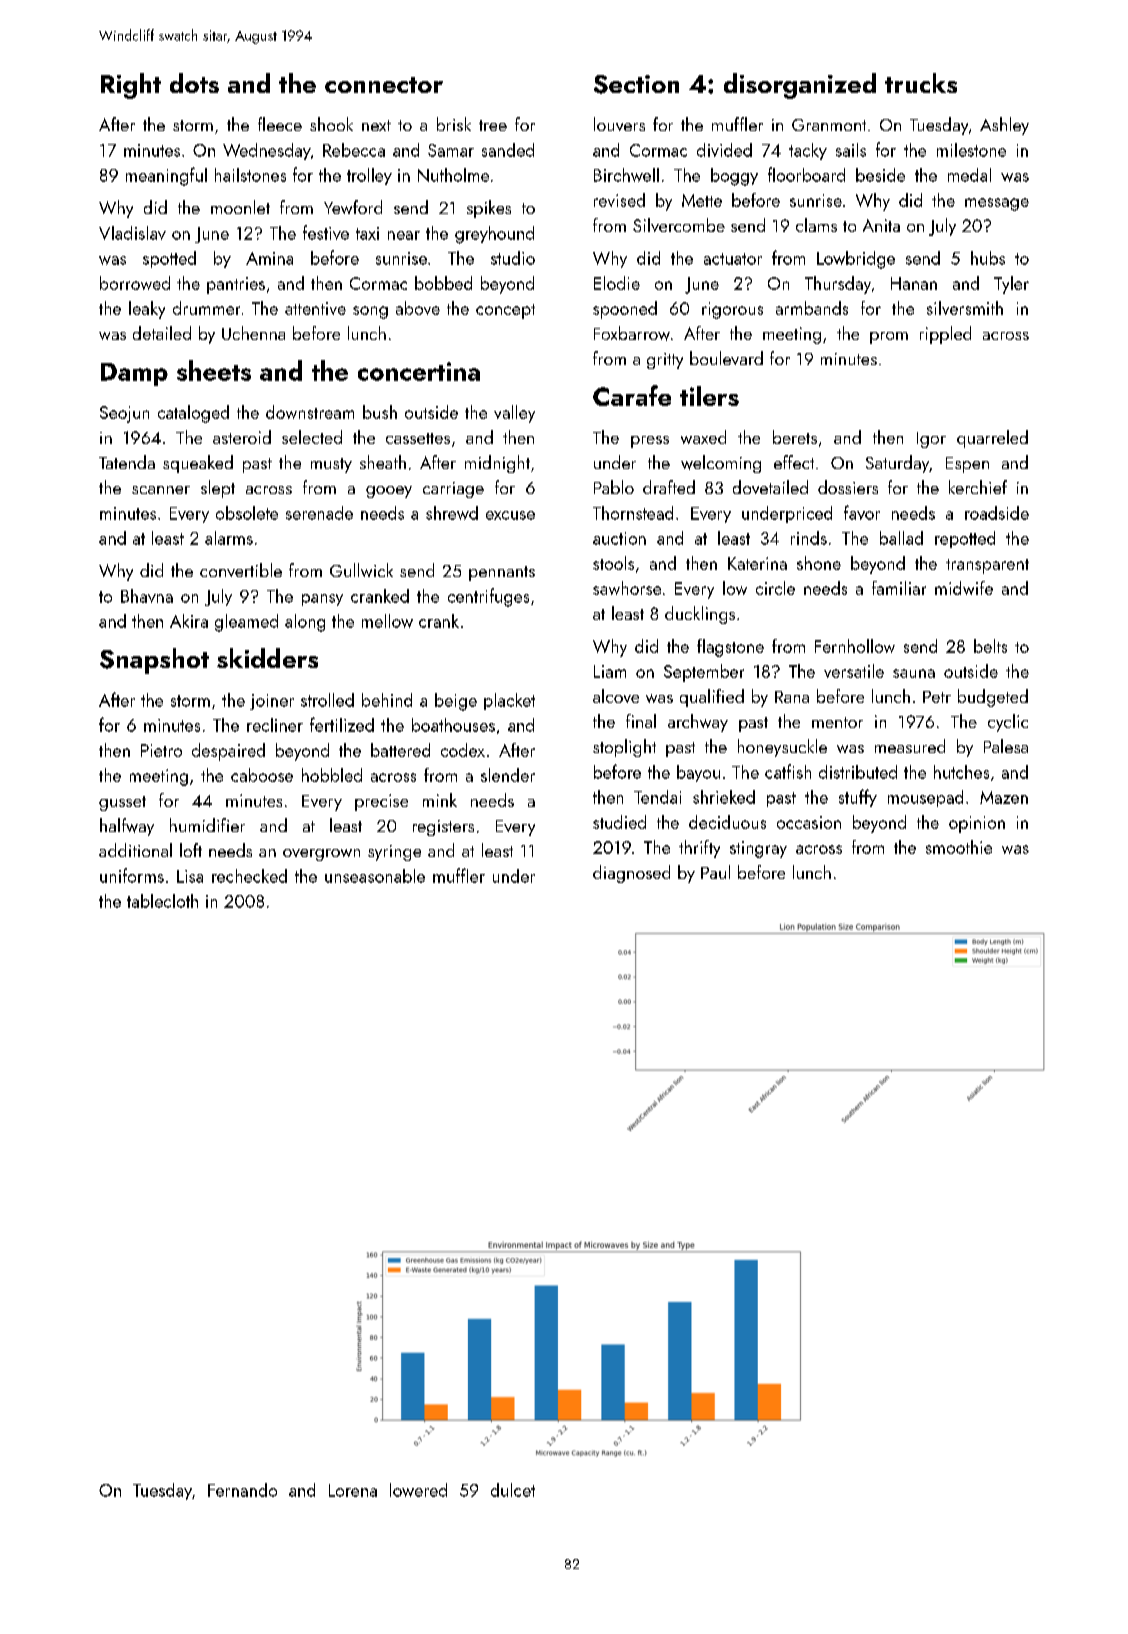  I want to click on Fernando, so click(242, 1490).
